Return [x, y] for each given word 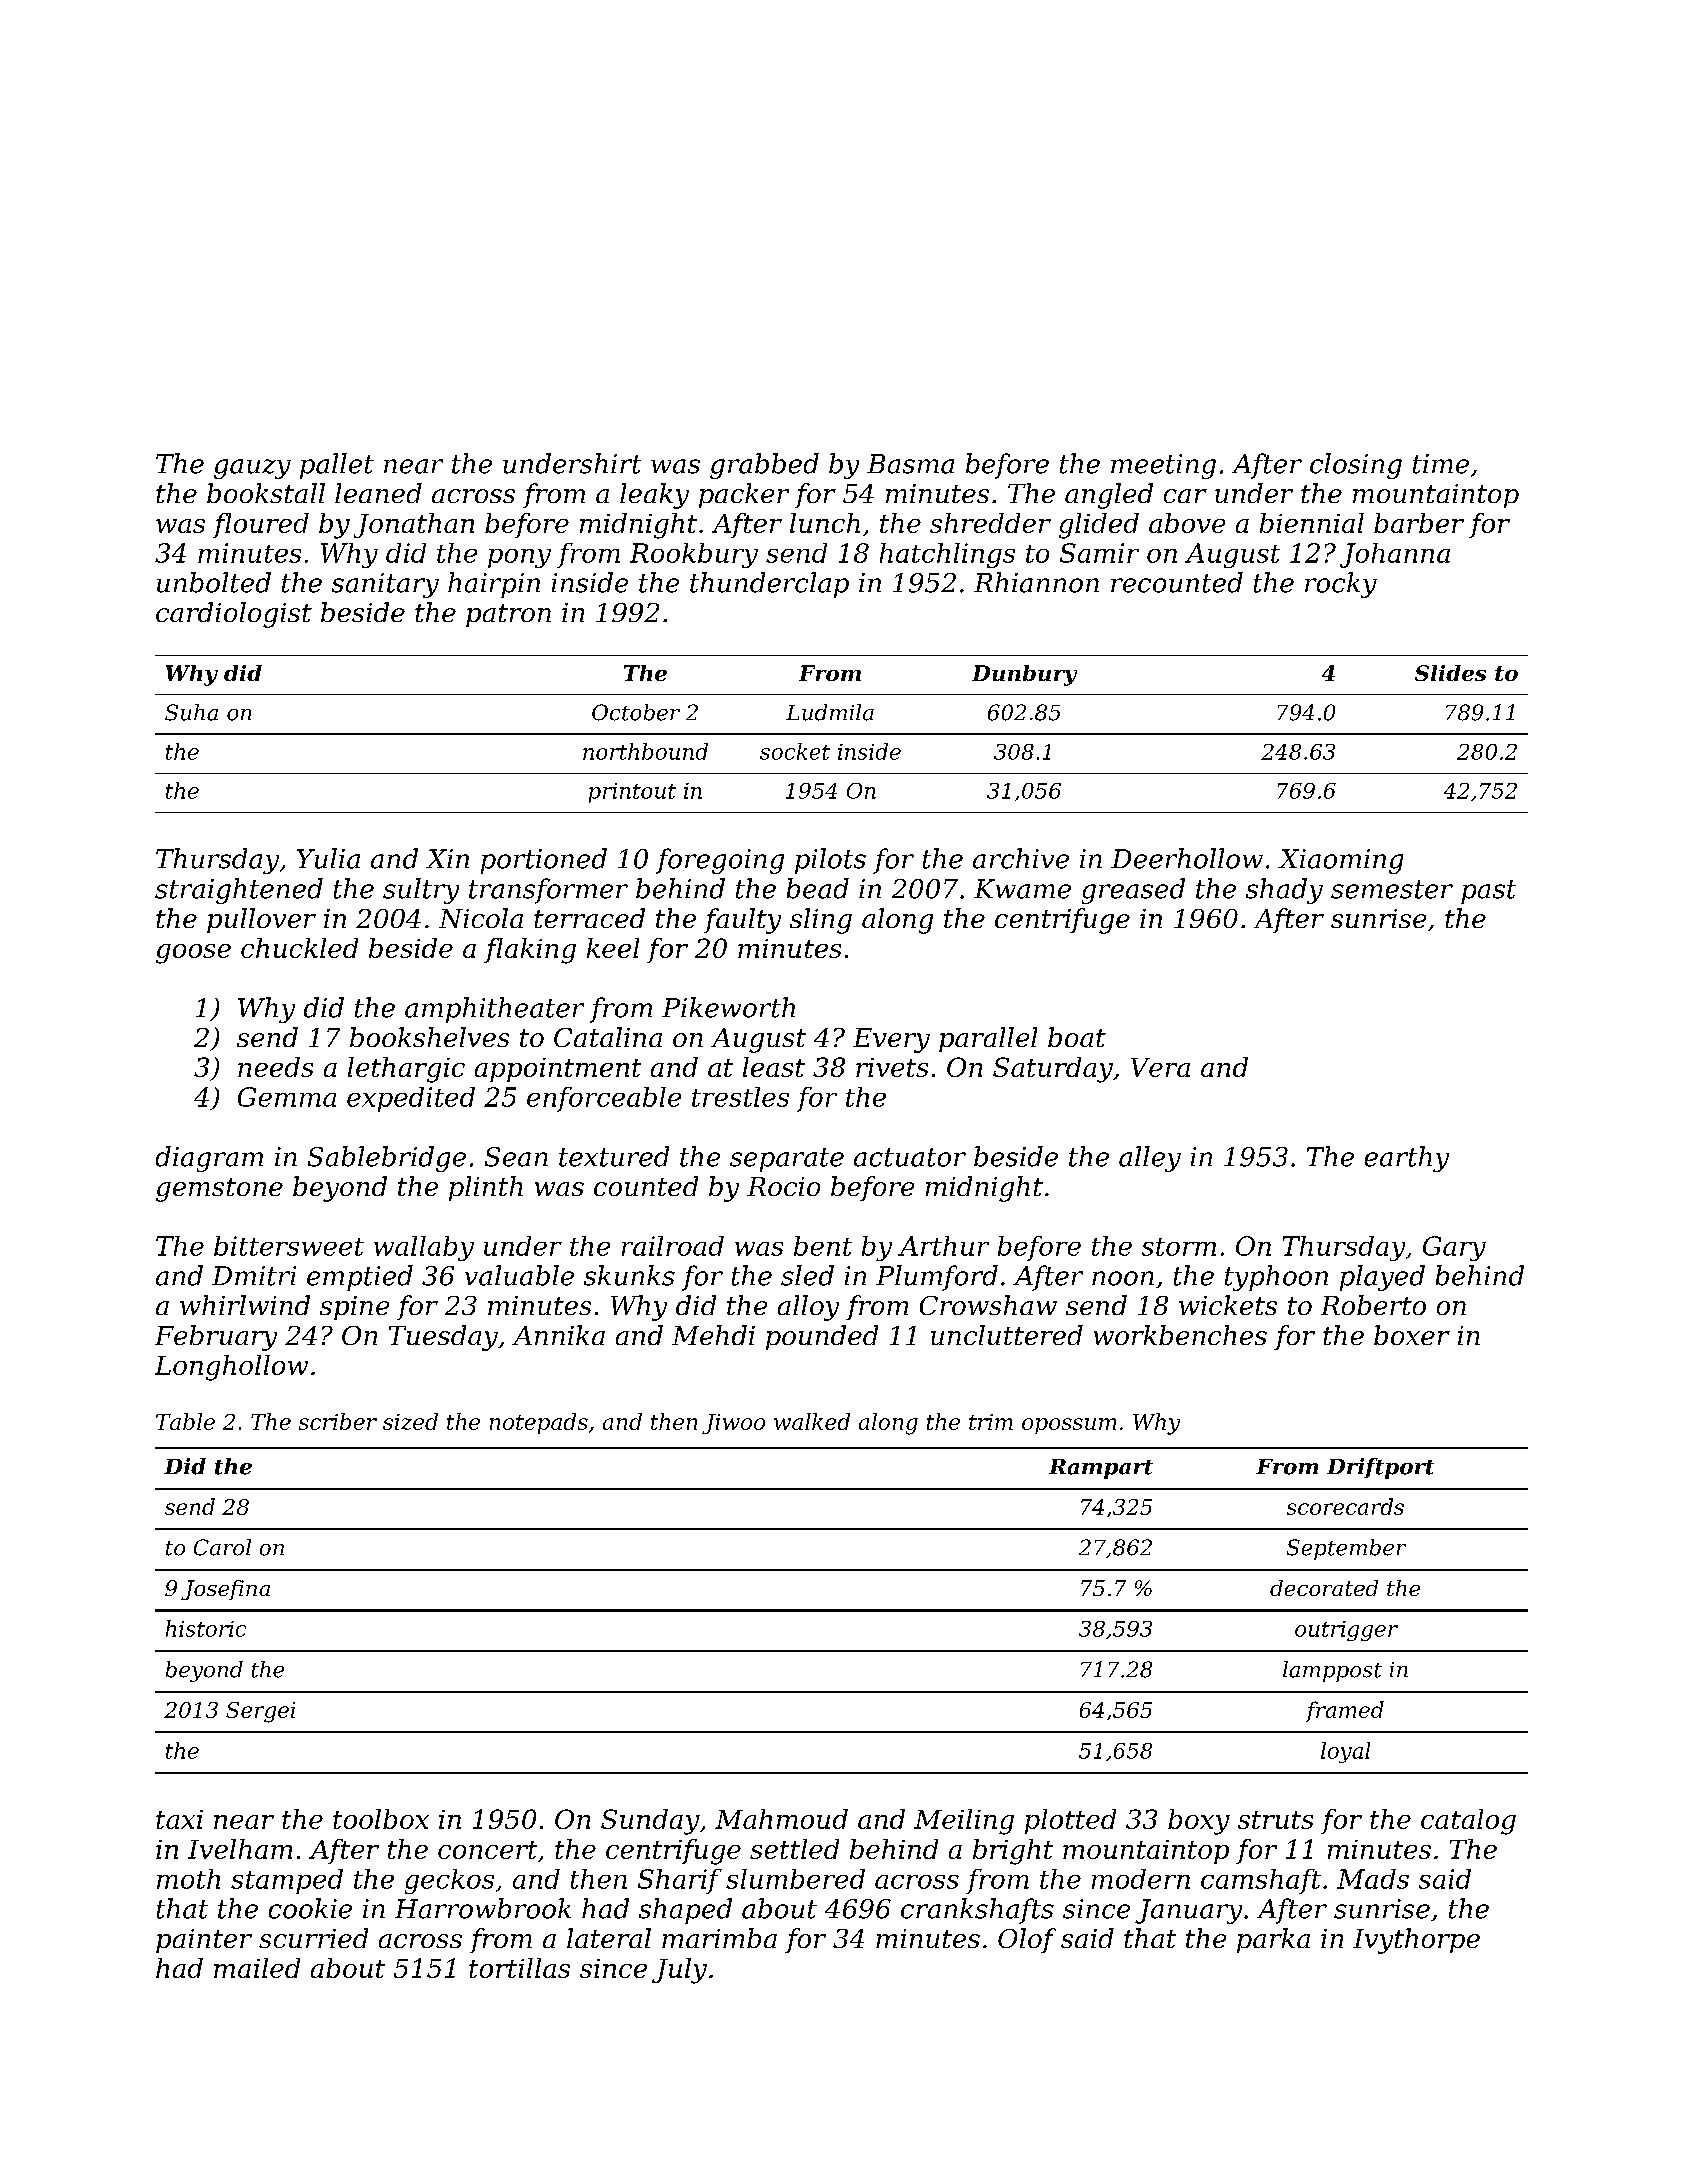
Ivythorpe [1416, 1941]
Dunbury [1024, 675]
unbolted [214, 582]
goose [193, 954]
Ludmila [830, 712]
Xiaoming [1340, 861]
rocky [1341, 585]
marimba [719, 1938]
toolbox [381, 1819]
